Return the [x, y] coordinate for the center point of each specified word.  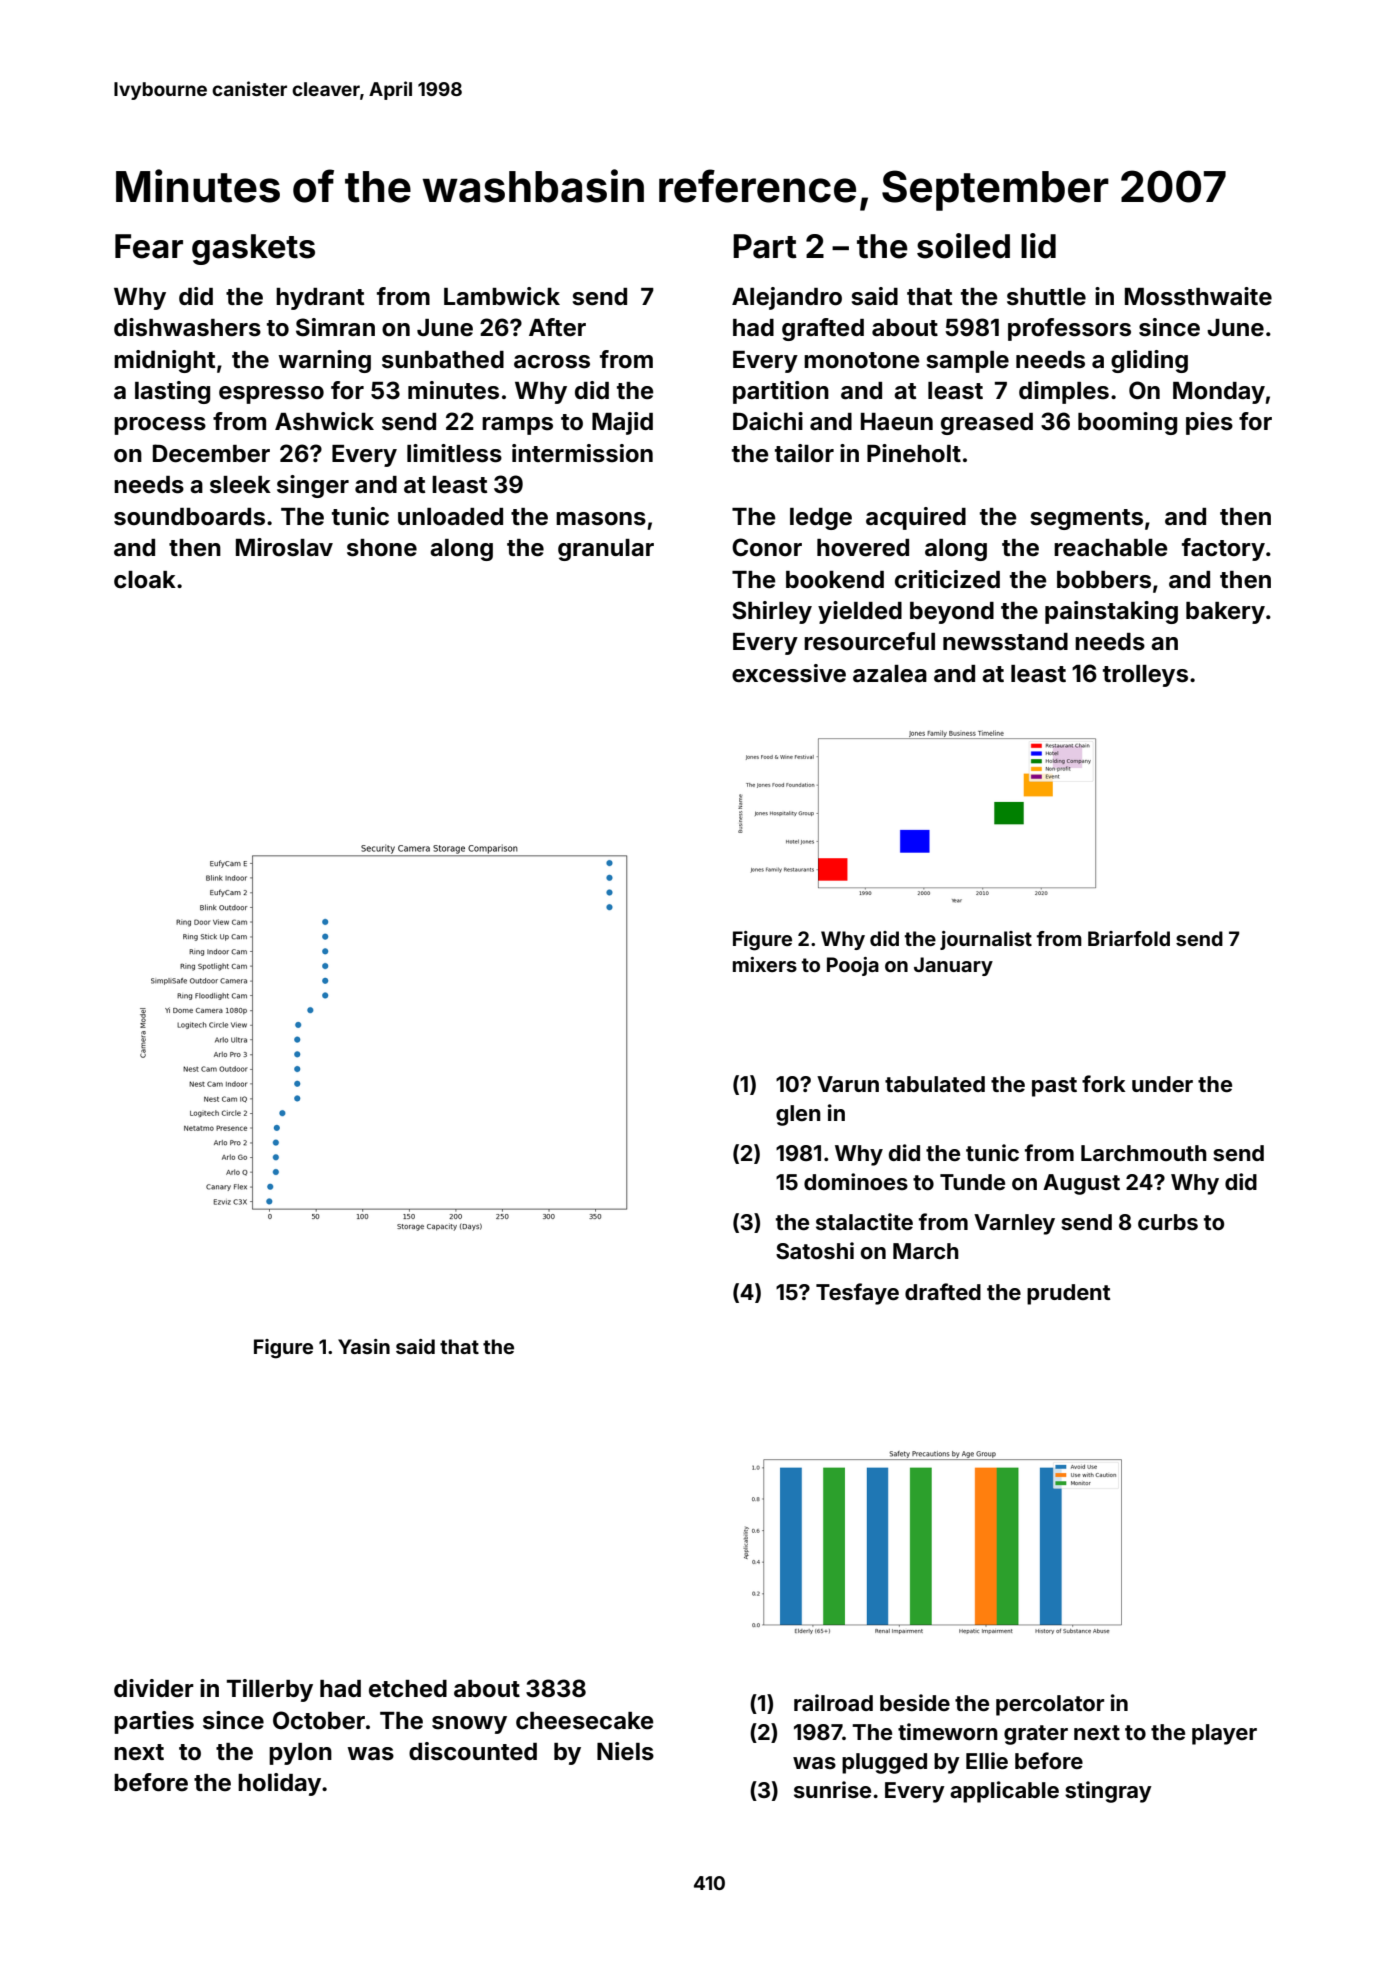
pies [1209, 423]
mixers [765, 964]
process [160, 426]
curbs [1168, 1222]
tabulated [935, 1084]
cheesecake [585, 1721]
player [1224, 1734]
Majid [622, 423]
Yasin [364, 1346]
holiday [279, 1784]
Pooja [853, 966]
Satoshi [815, 1250]
